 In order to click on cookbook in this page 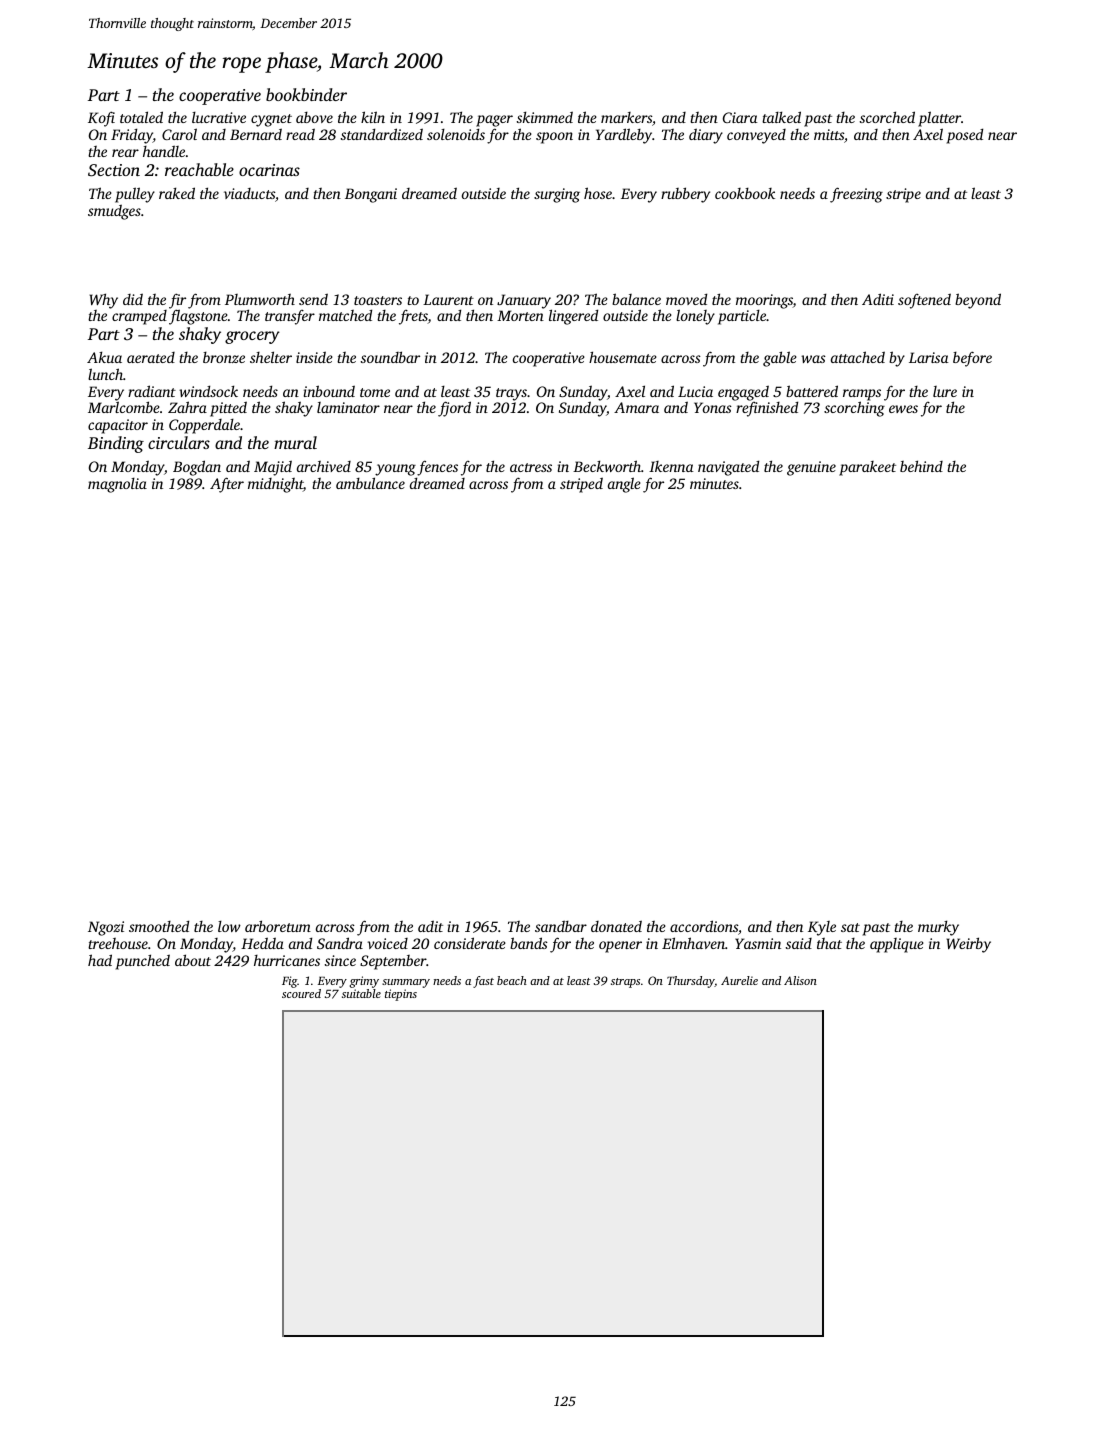, I will do `click(745, 193)`.
